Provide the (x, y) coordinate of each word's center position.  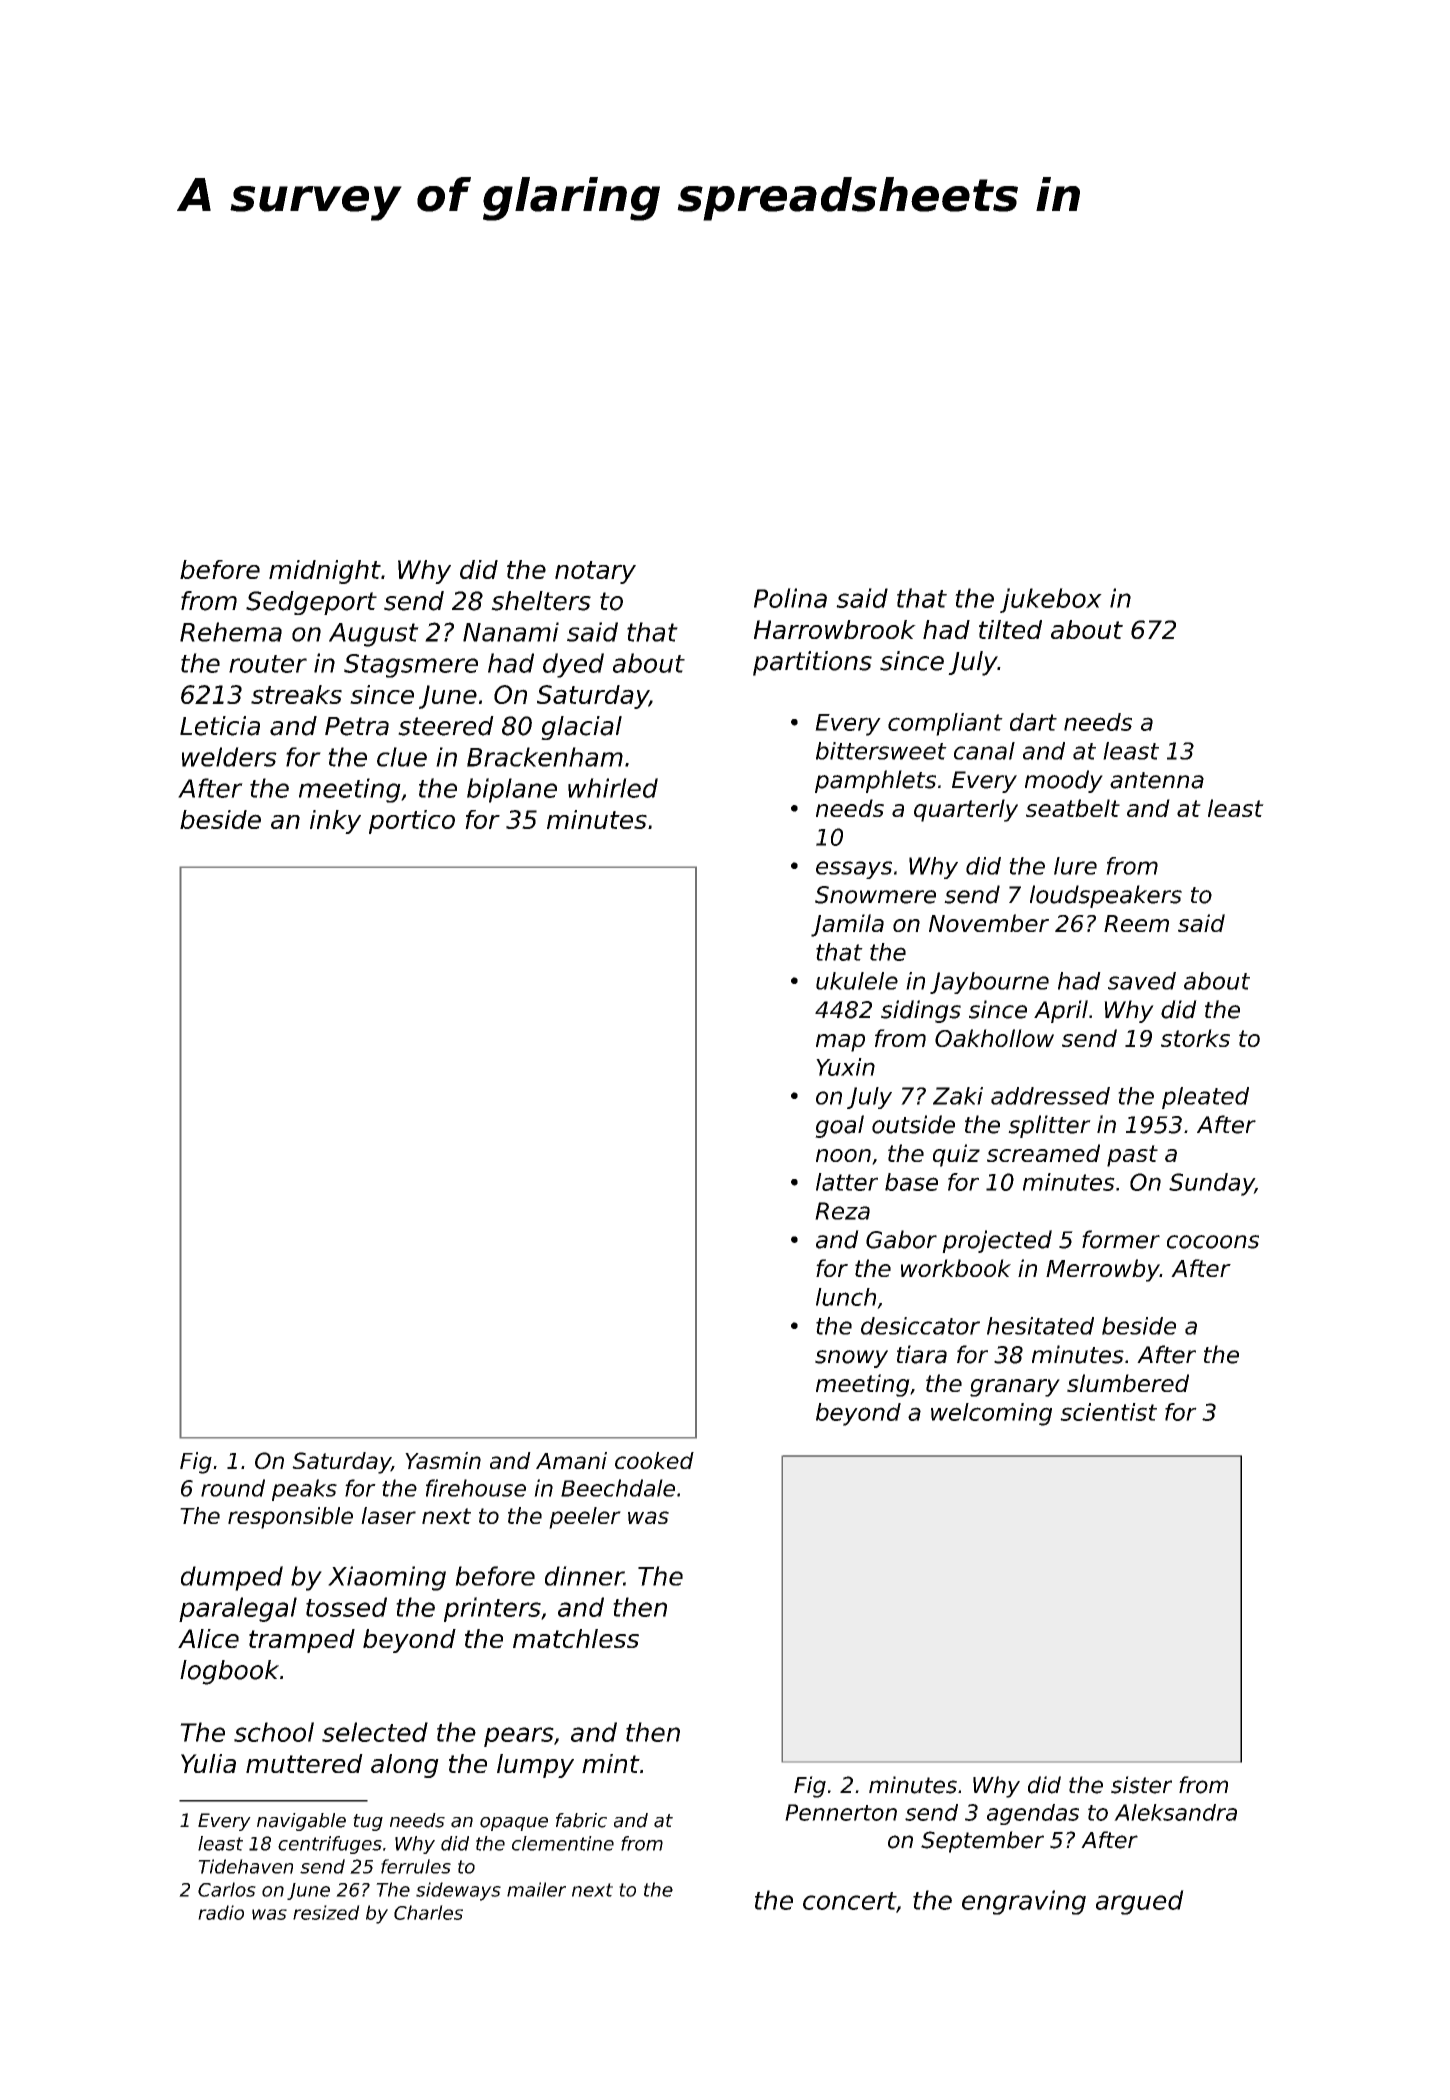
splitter (1049, 1126)
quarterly (966, 810)
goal (839, 1126)
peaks (304, 1490)
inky (335, 822)
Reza (842, 1211)
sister (1141, 1785)
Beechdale (618, 1488)
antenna (1157, 780)
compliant (945, 724)
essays (854, 870)
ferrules (416, 1866)
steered (446, 726)
